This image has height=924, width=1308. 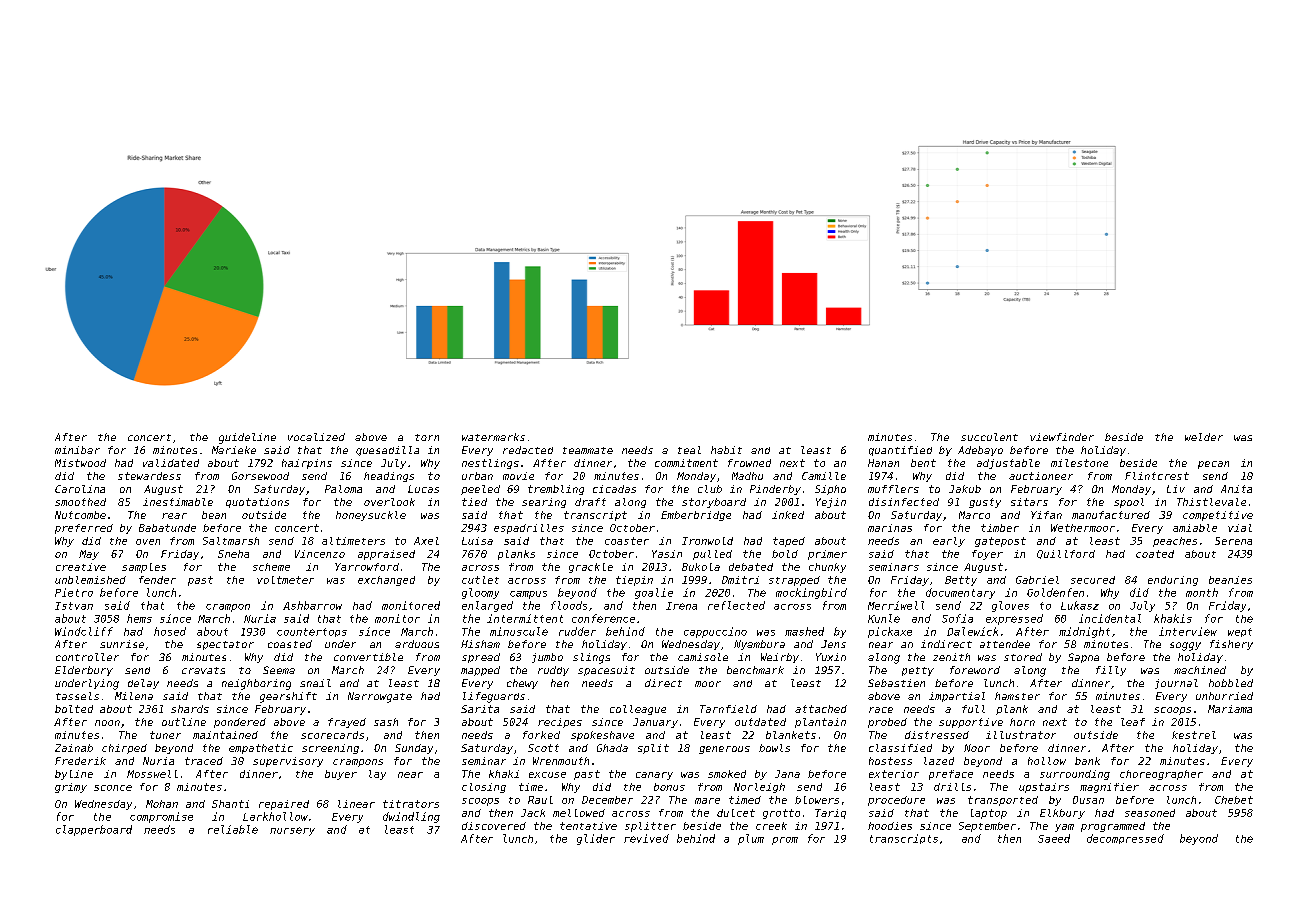 What do you see at coordinates (288, 697) in the image?
I see `gearshift` at bounding box center [288, 697].
